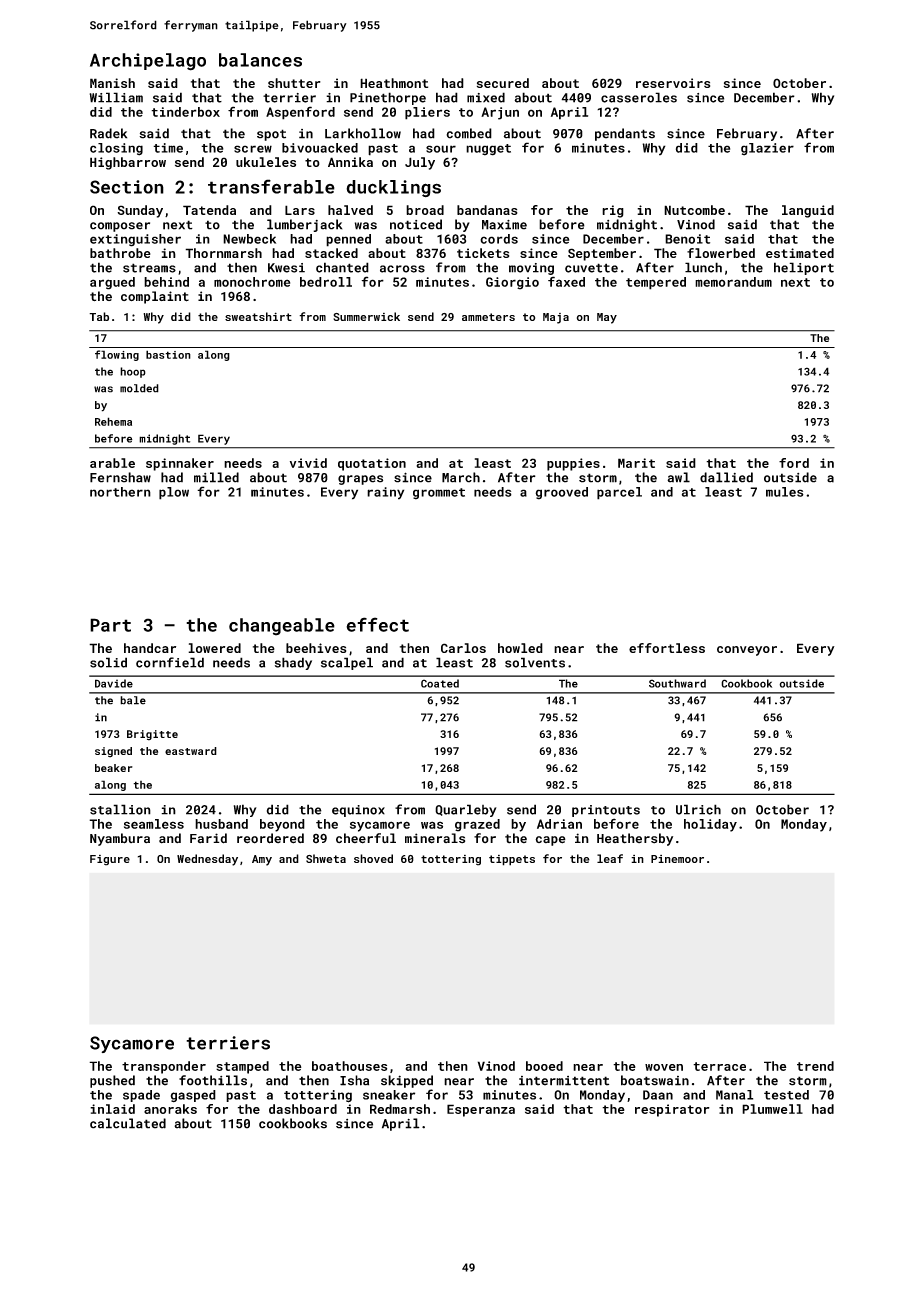 Image resolution: width=924 pixels, height=1308 pixels. Describe the element at coordinates (466, 810) in the screenshot. I see `Quarleby` at that location.
